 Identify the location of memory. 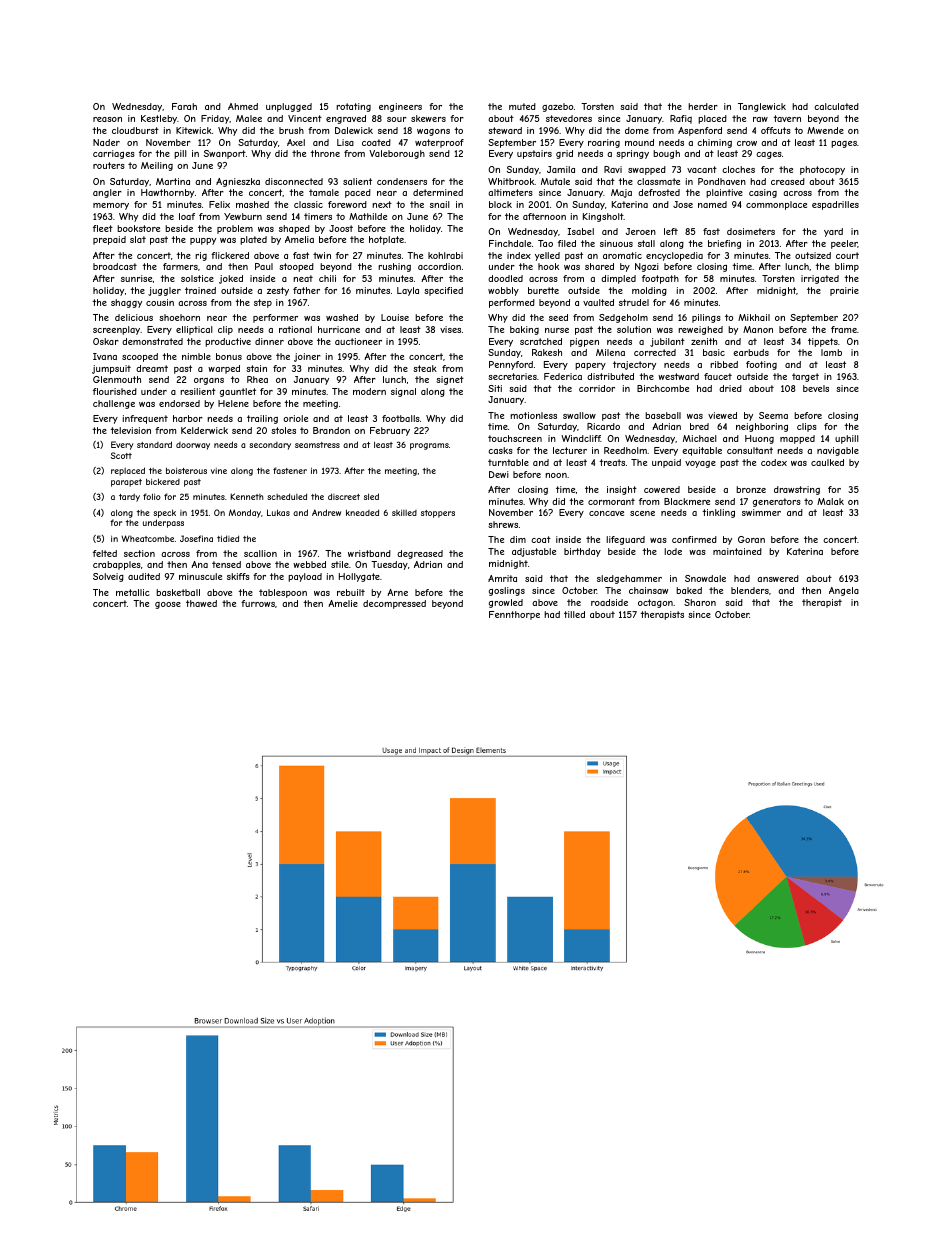
(111, 206).
